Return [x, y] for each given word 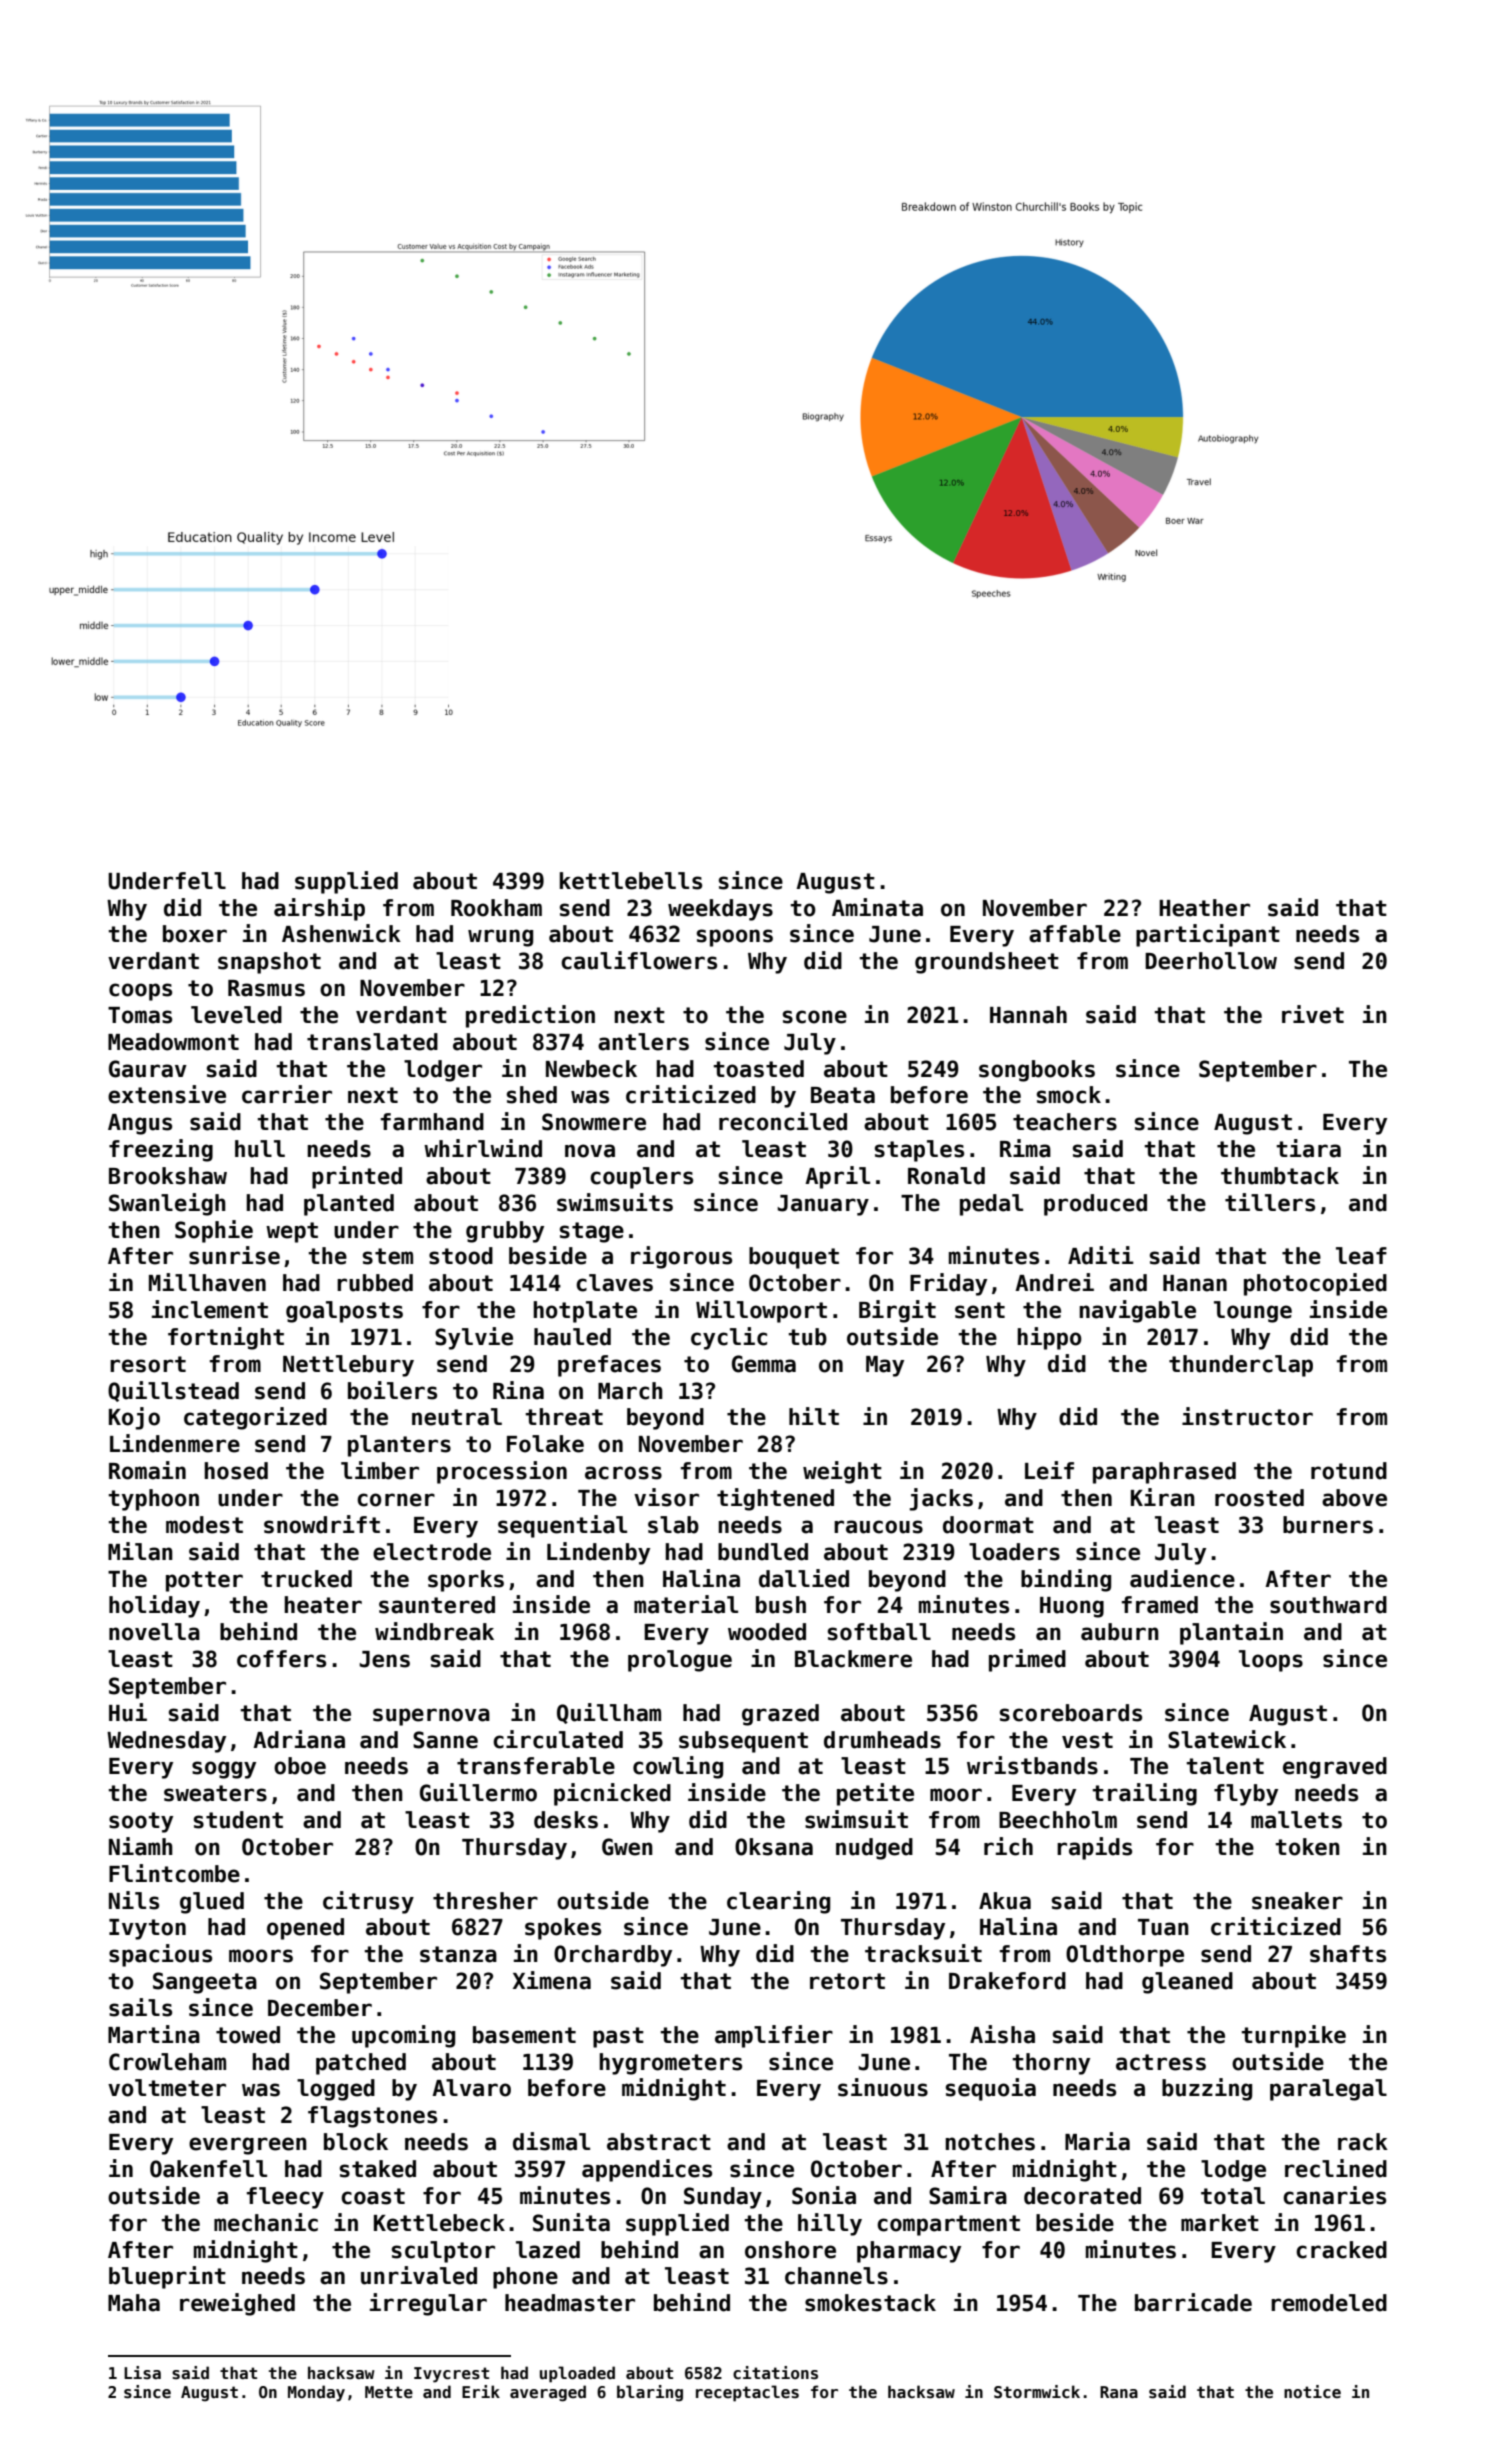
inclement [210, 1309]
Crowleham [167, 2062]
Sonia [824, 2195]
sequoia [991, 2089]
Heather [1204, 908]
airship [319, 909]
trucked [306, 1579]
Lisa [142, 2373]
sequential [562, 1526]
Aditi [1101, 1255]
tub [808, 1337]
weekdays [720, 910]
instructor [1247, 1416]
